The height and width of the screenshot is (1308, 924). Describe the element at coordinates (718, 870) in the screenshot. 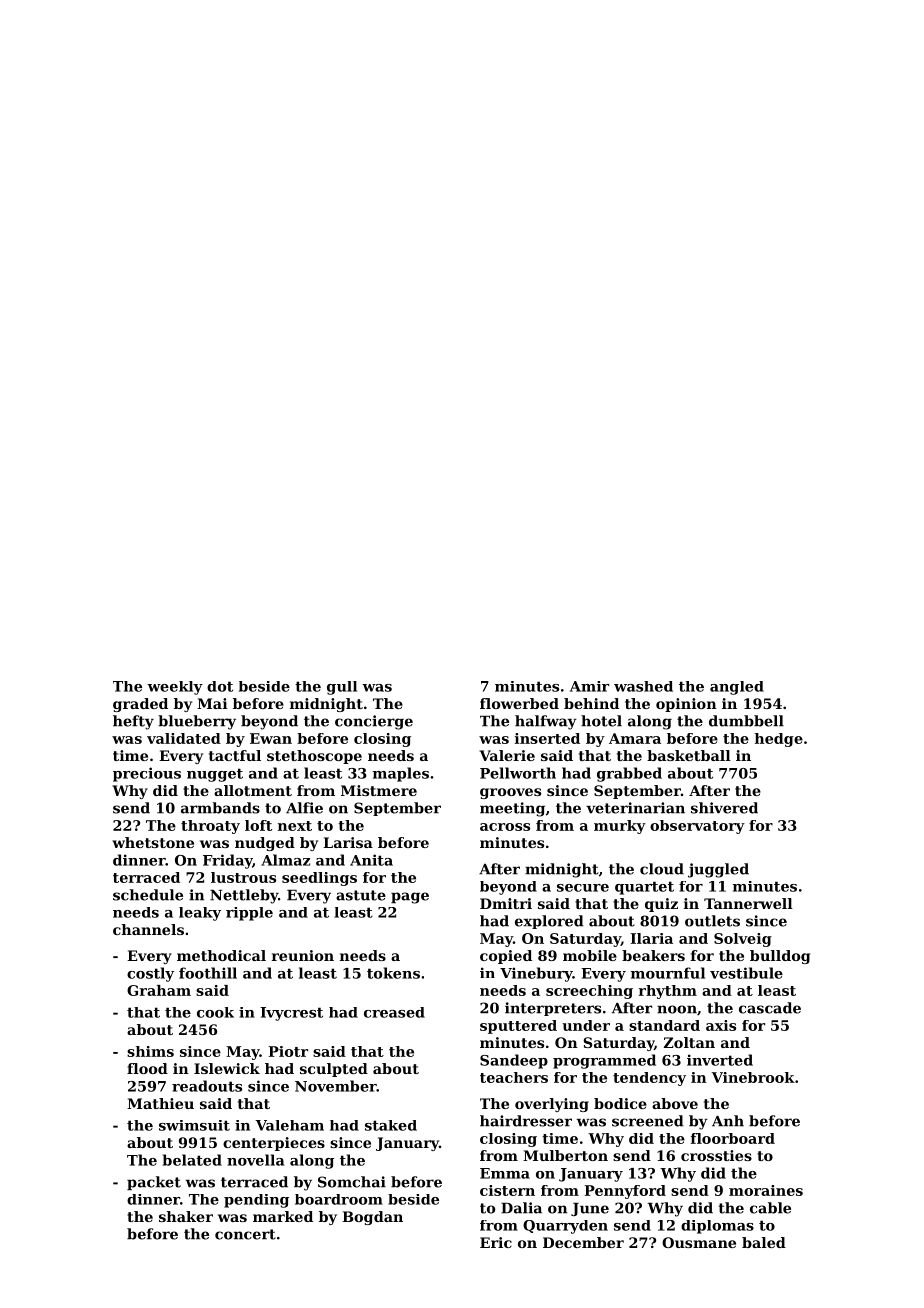

I see `juggled` at that location.
